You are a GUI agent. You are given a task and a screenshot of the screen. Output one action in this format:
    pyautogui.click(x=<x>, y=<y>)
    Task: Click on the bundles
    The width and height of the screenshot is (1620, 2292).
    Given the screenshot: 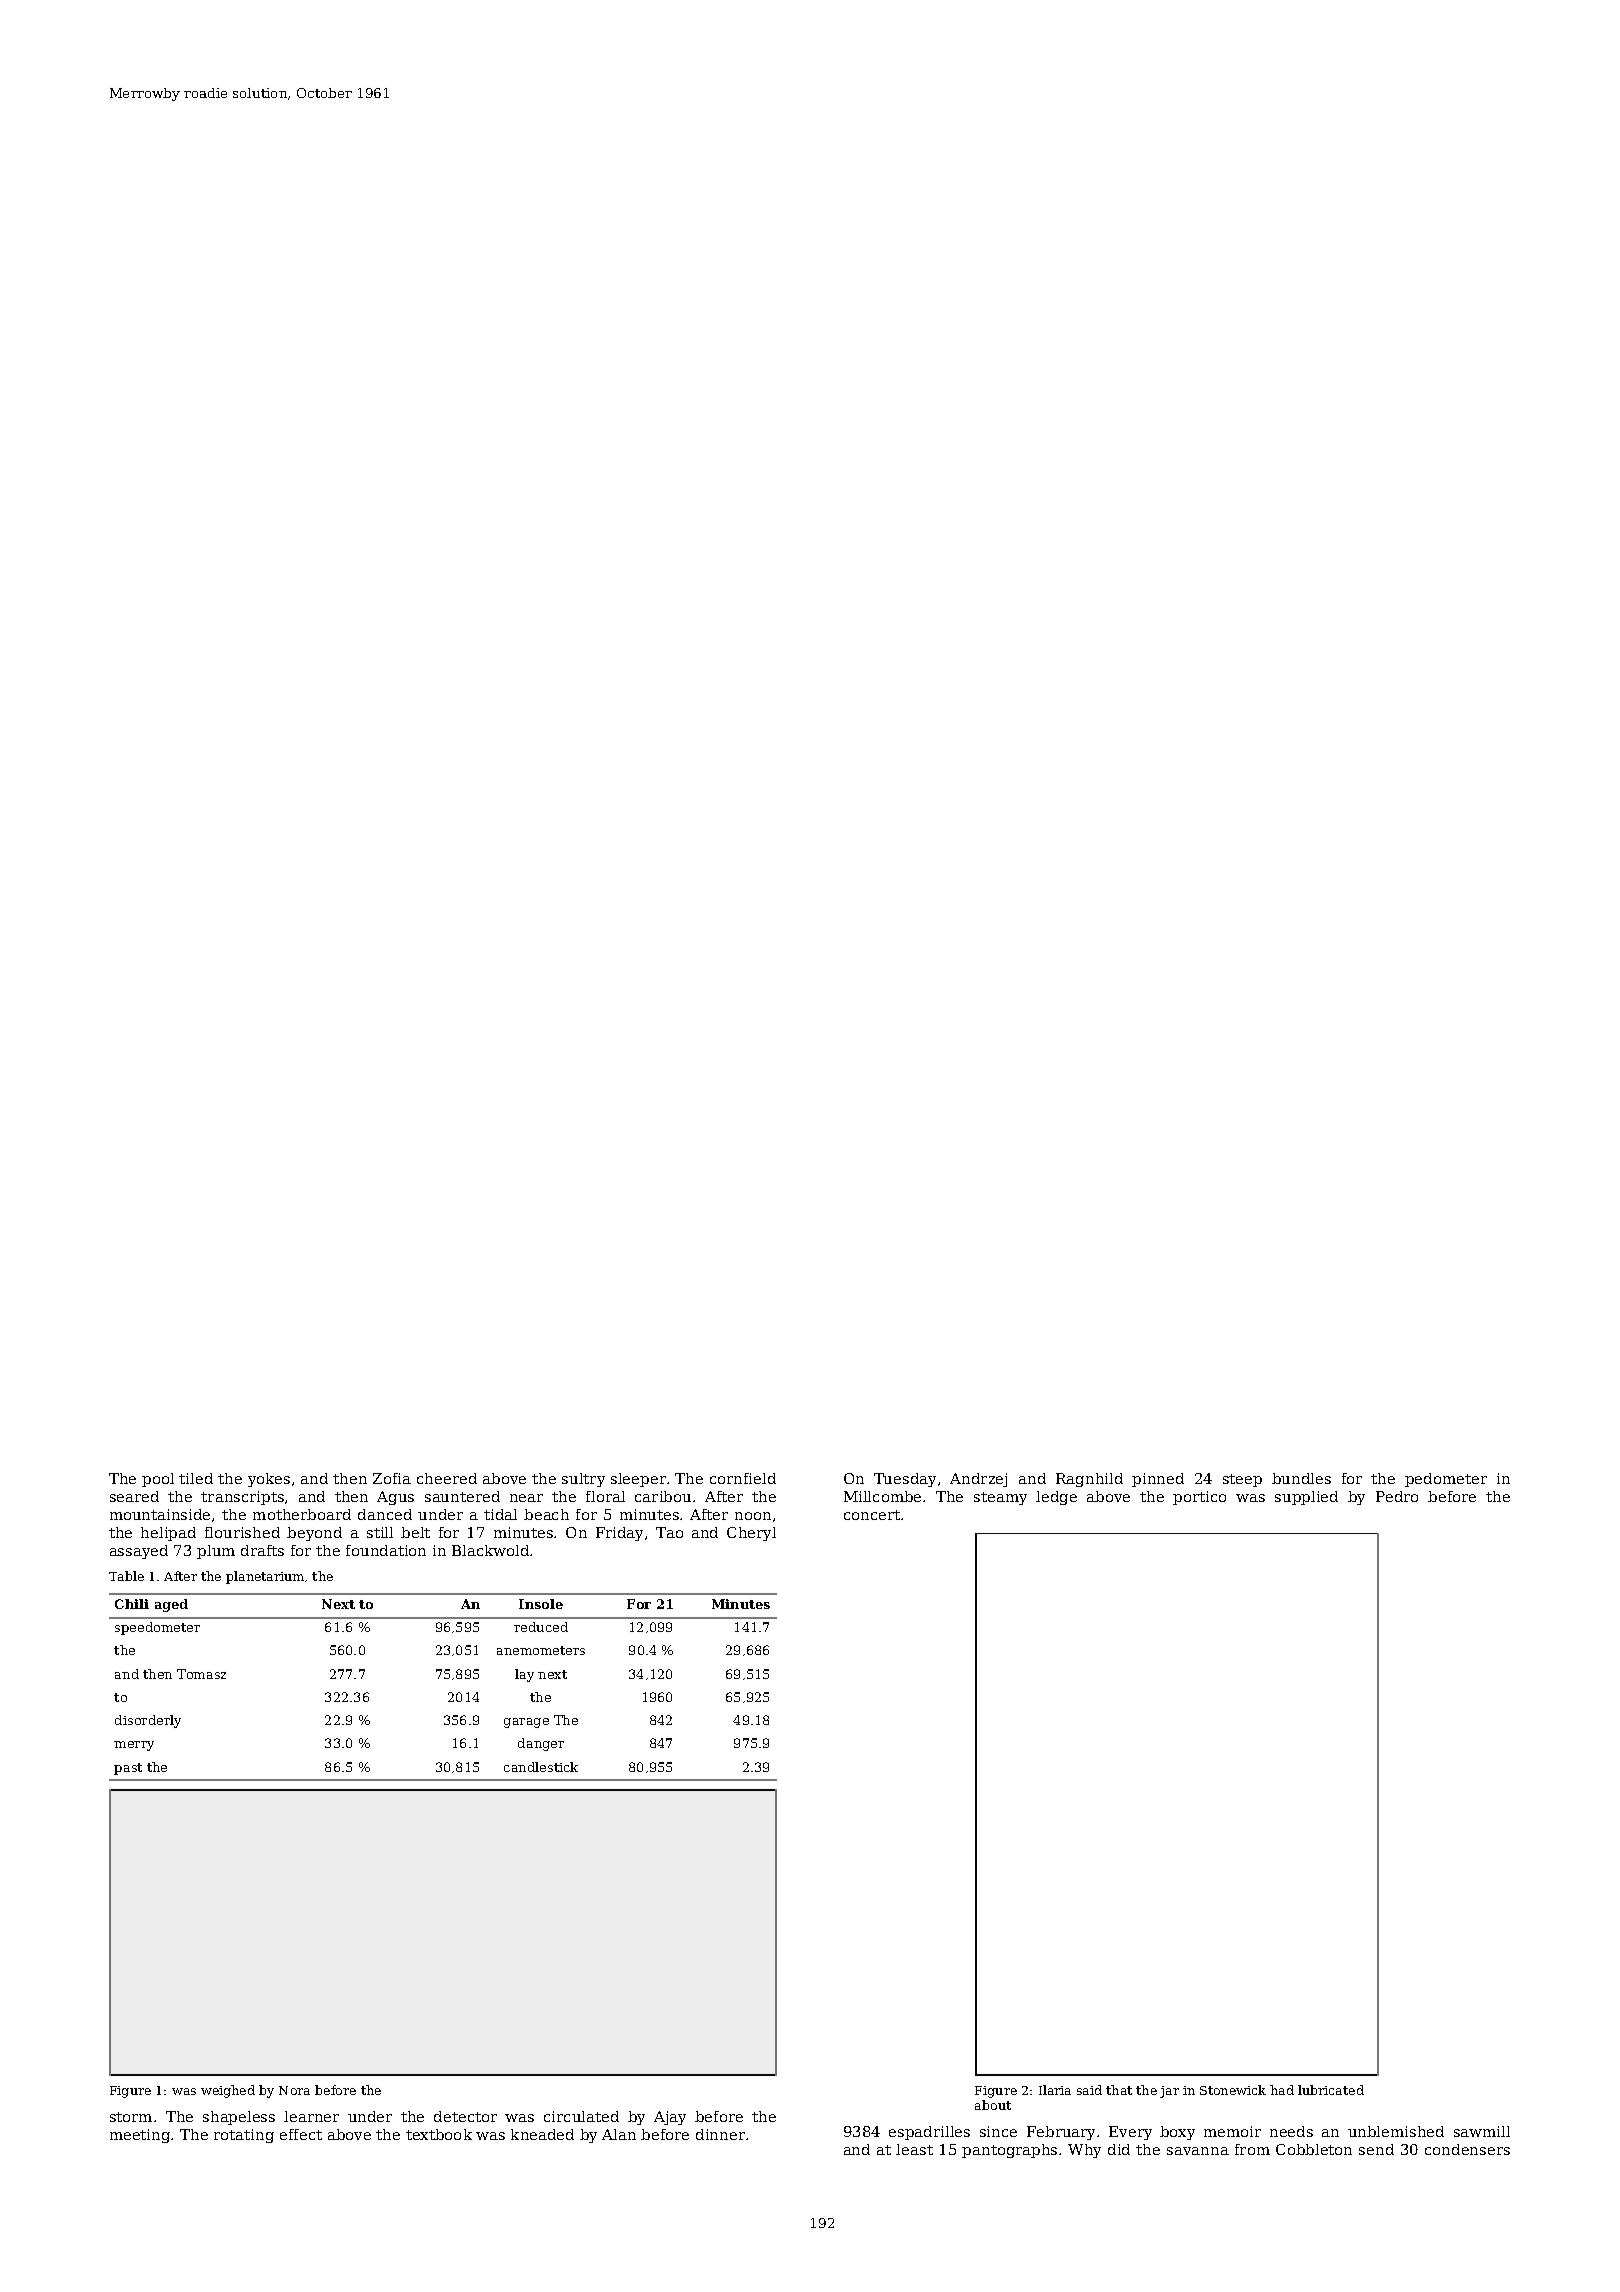 What is the action you would take?
    pyautogui.click(x=1301, y=1478)
